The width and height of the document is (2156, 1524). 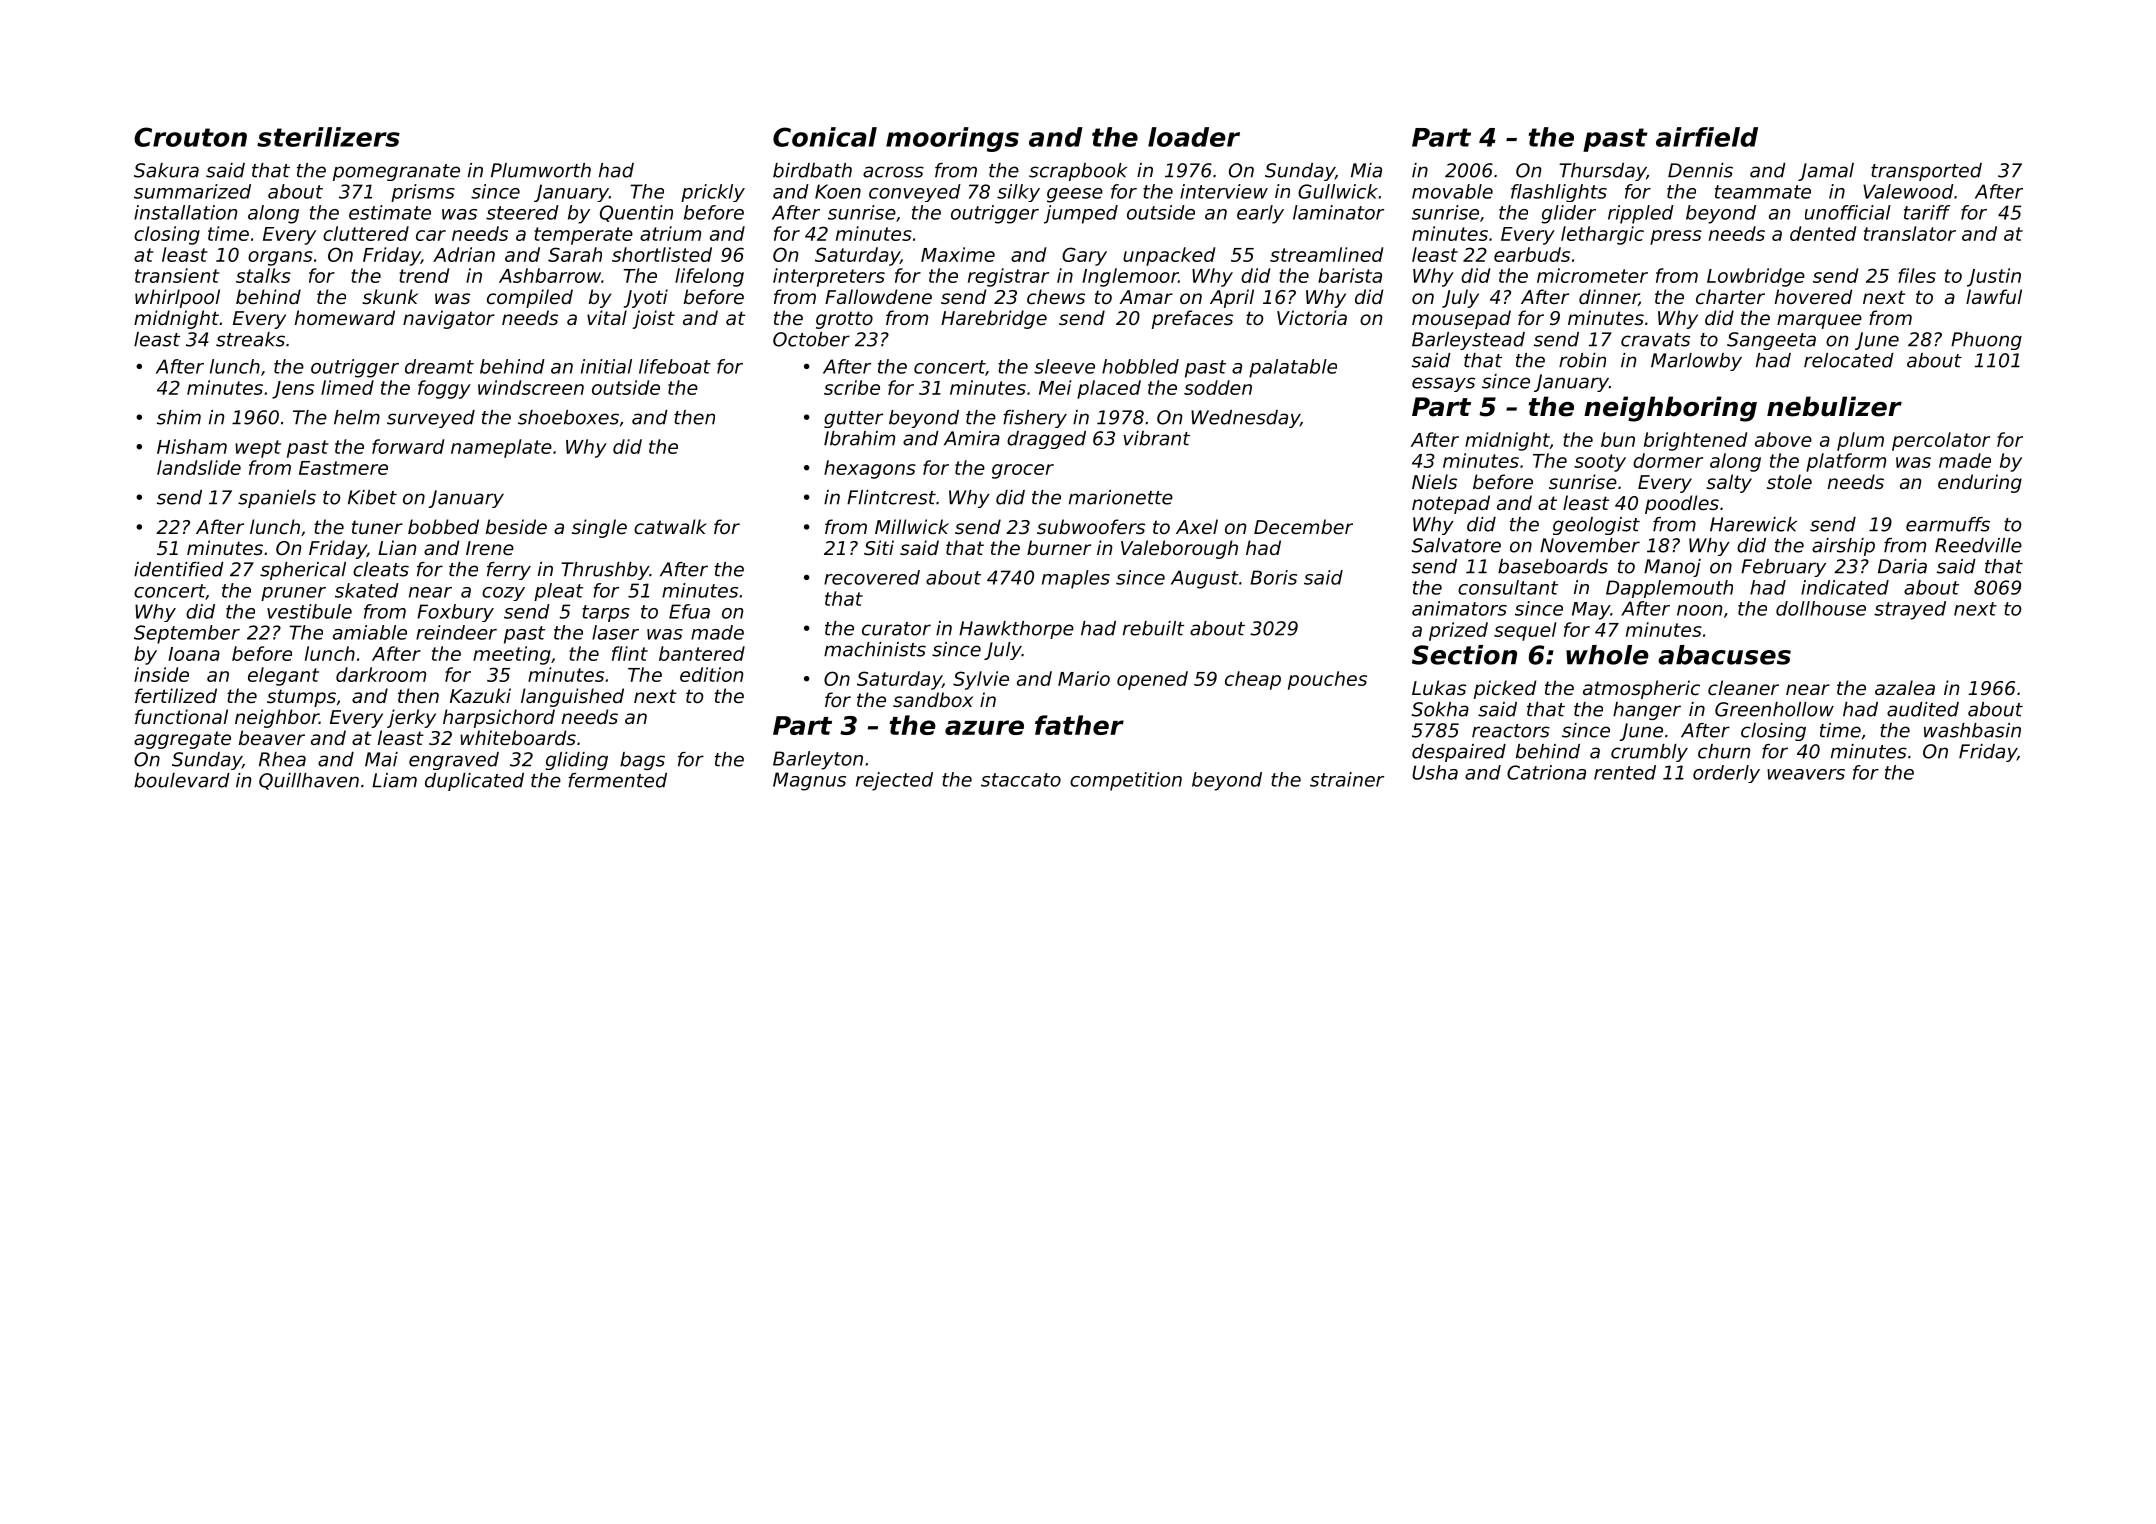 I want to click on recovered, so click(x=872, y=577).
